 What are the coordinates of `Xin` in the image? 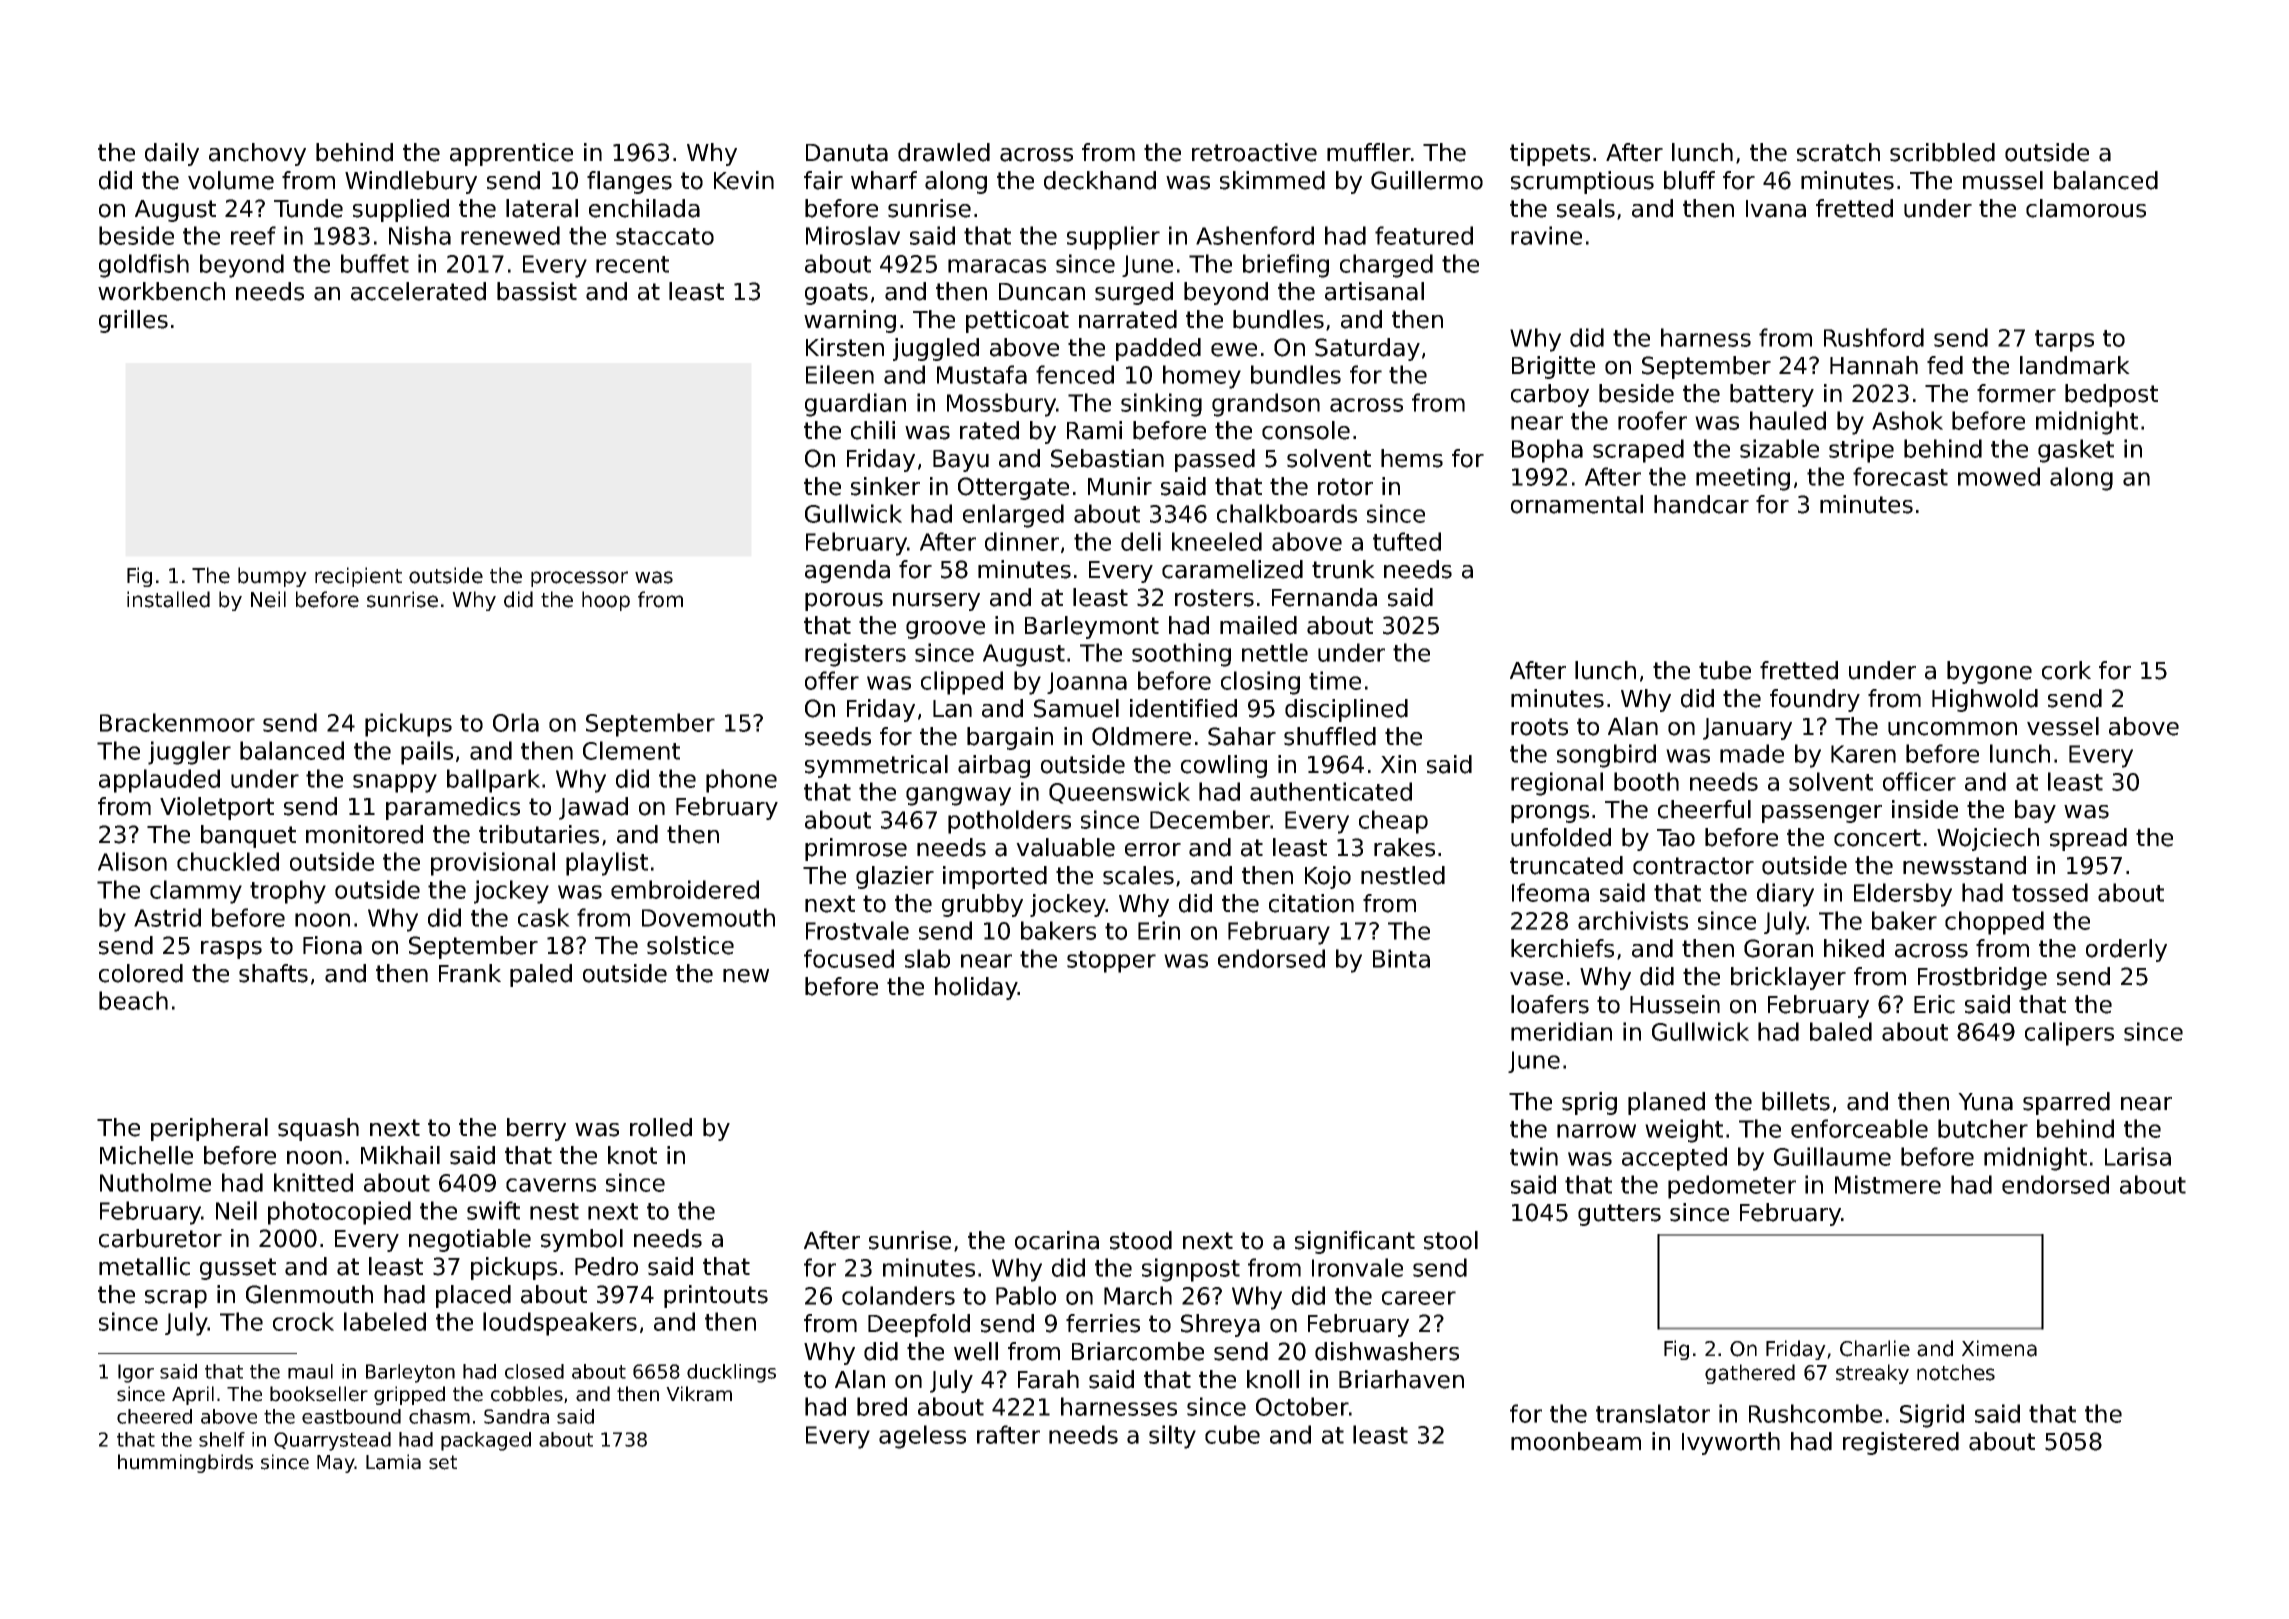 It's located at (1398, 764).
